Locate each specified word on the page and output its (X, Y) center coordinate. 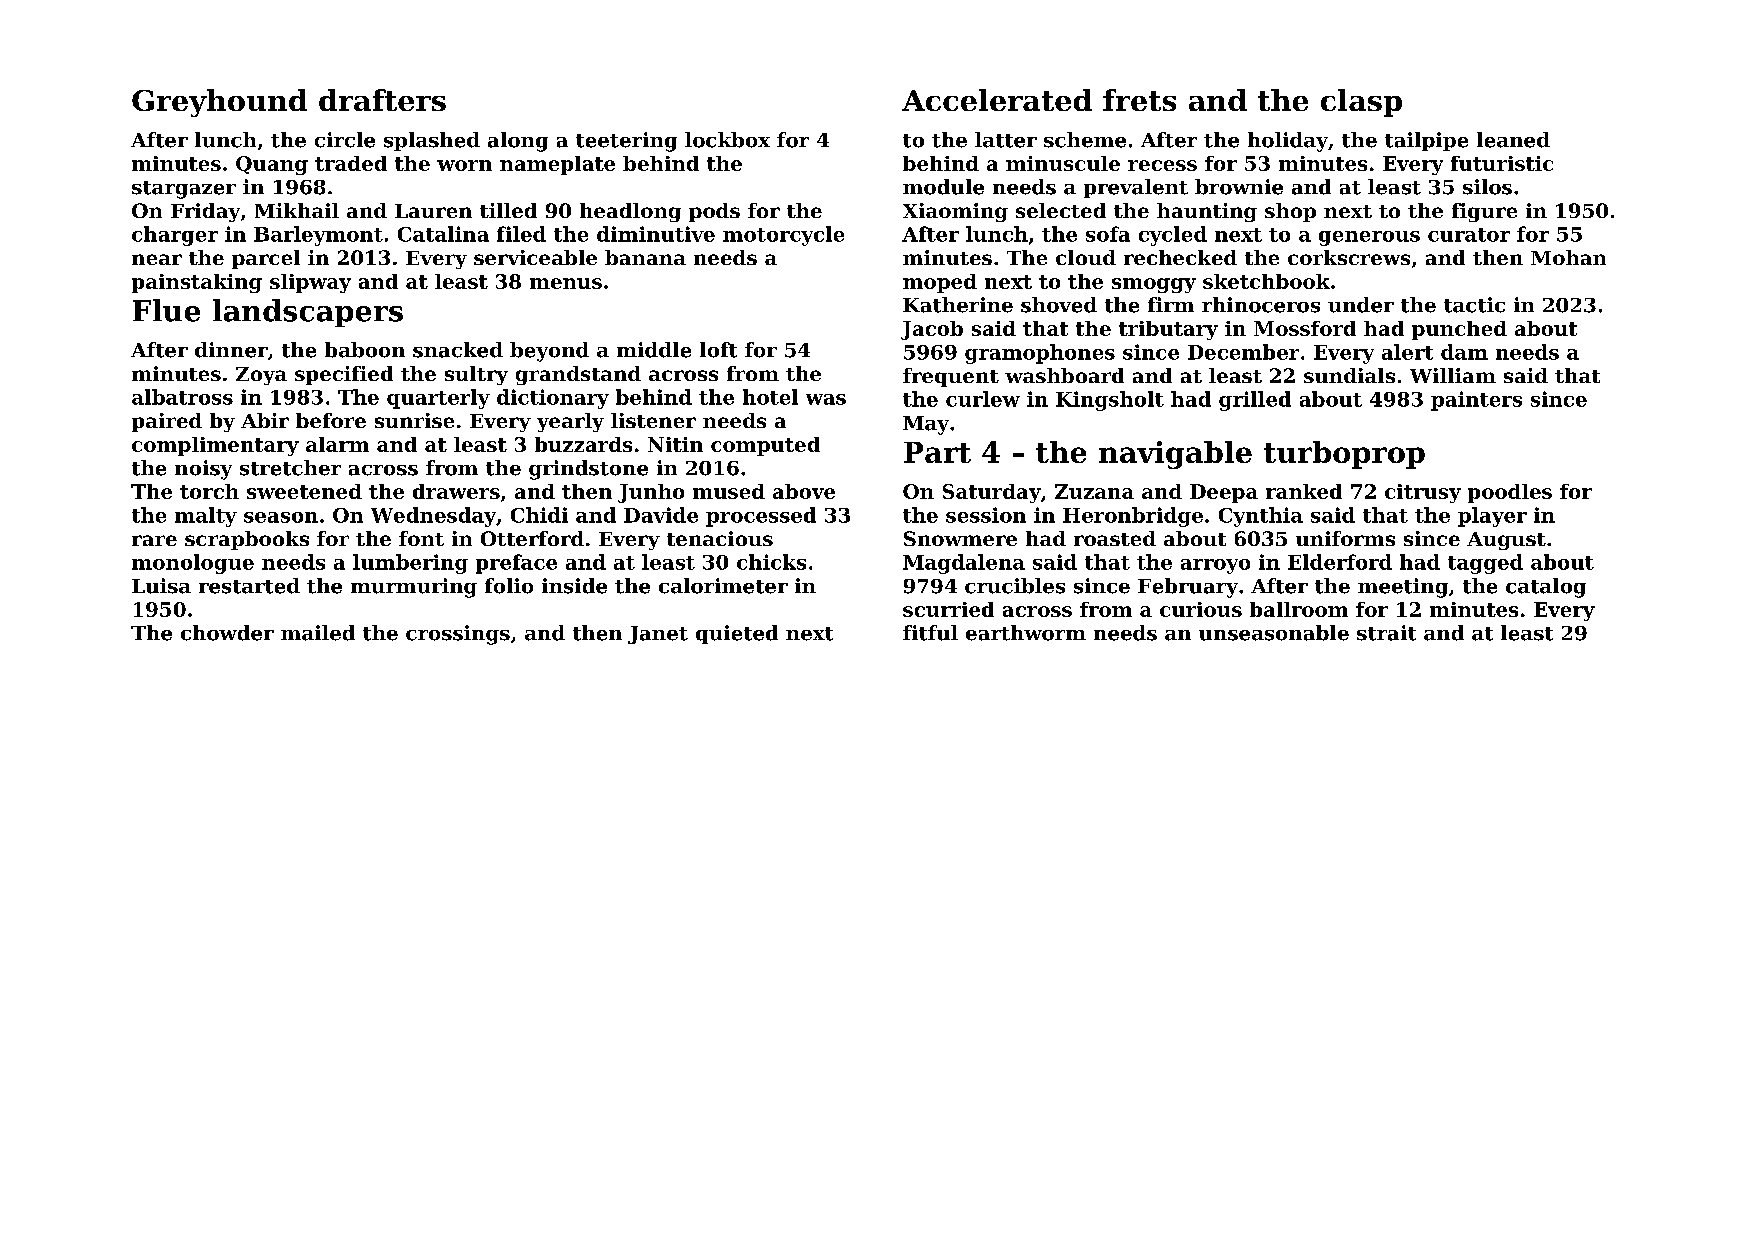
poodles (1510, 493)
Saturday (992, 493)
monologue (193, 564)
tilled (508, 210)
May (926, 425)
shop (1290, 212)
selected (1061, 210)
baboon (365, 350)
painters (1476, 401)
